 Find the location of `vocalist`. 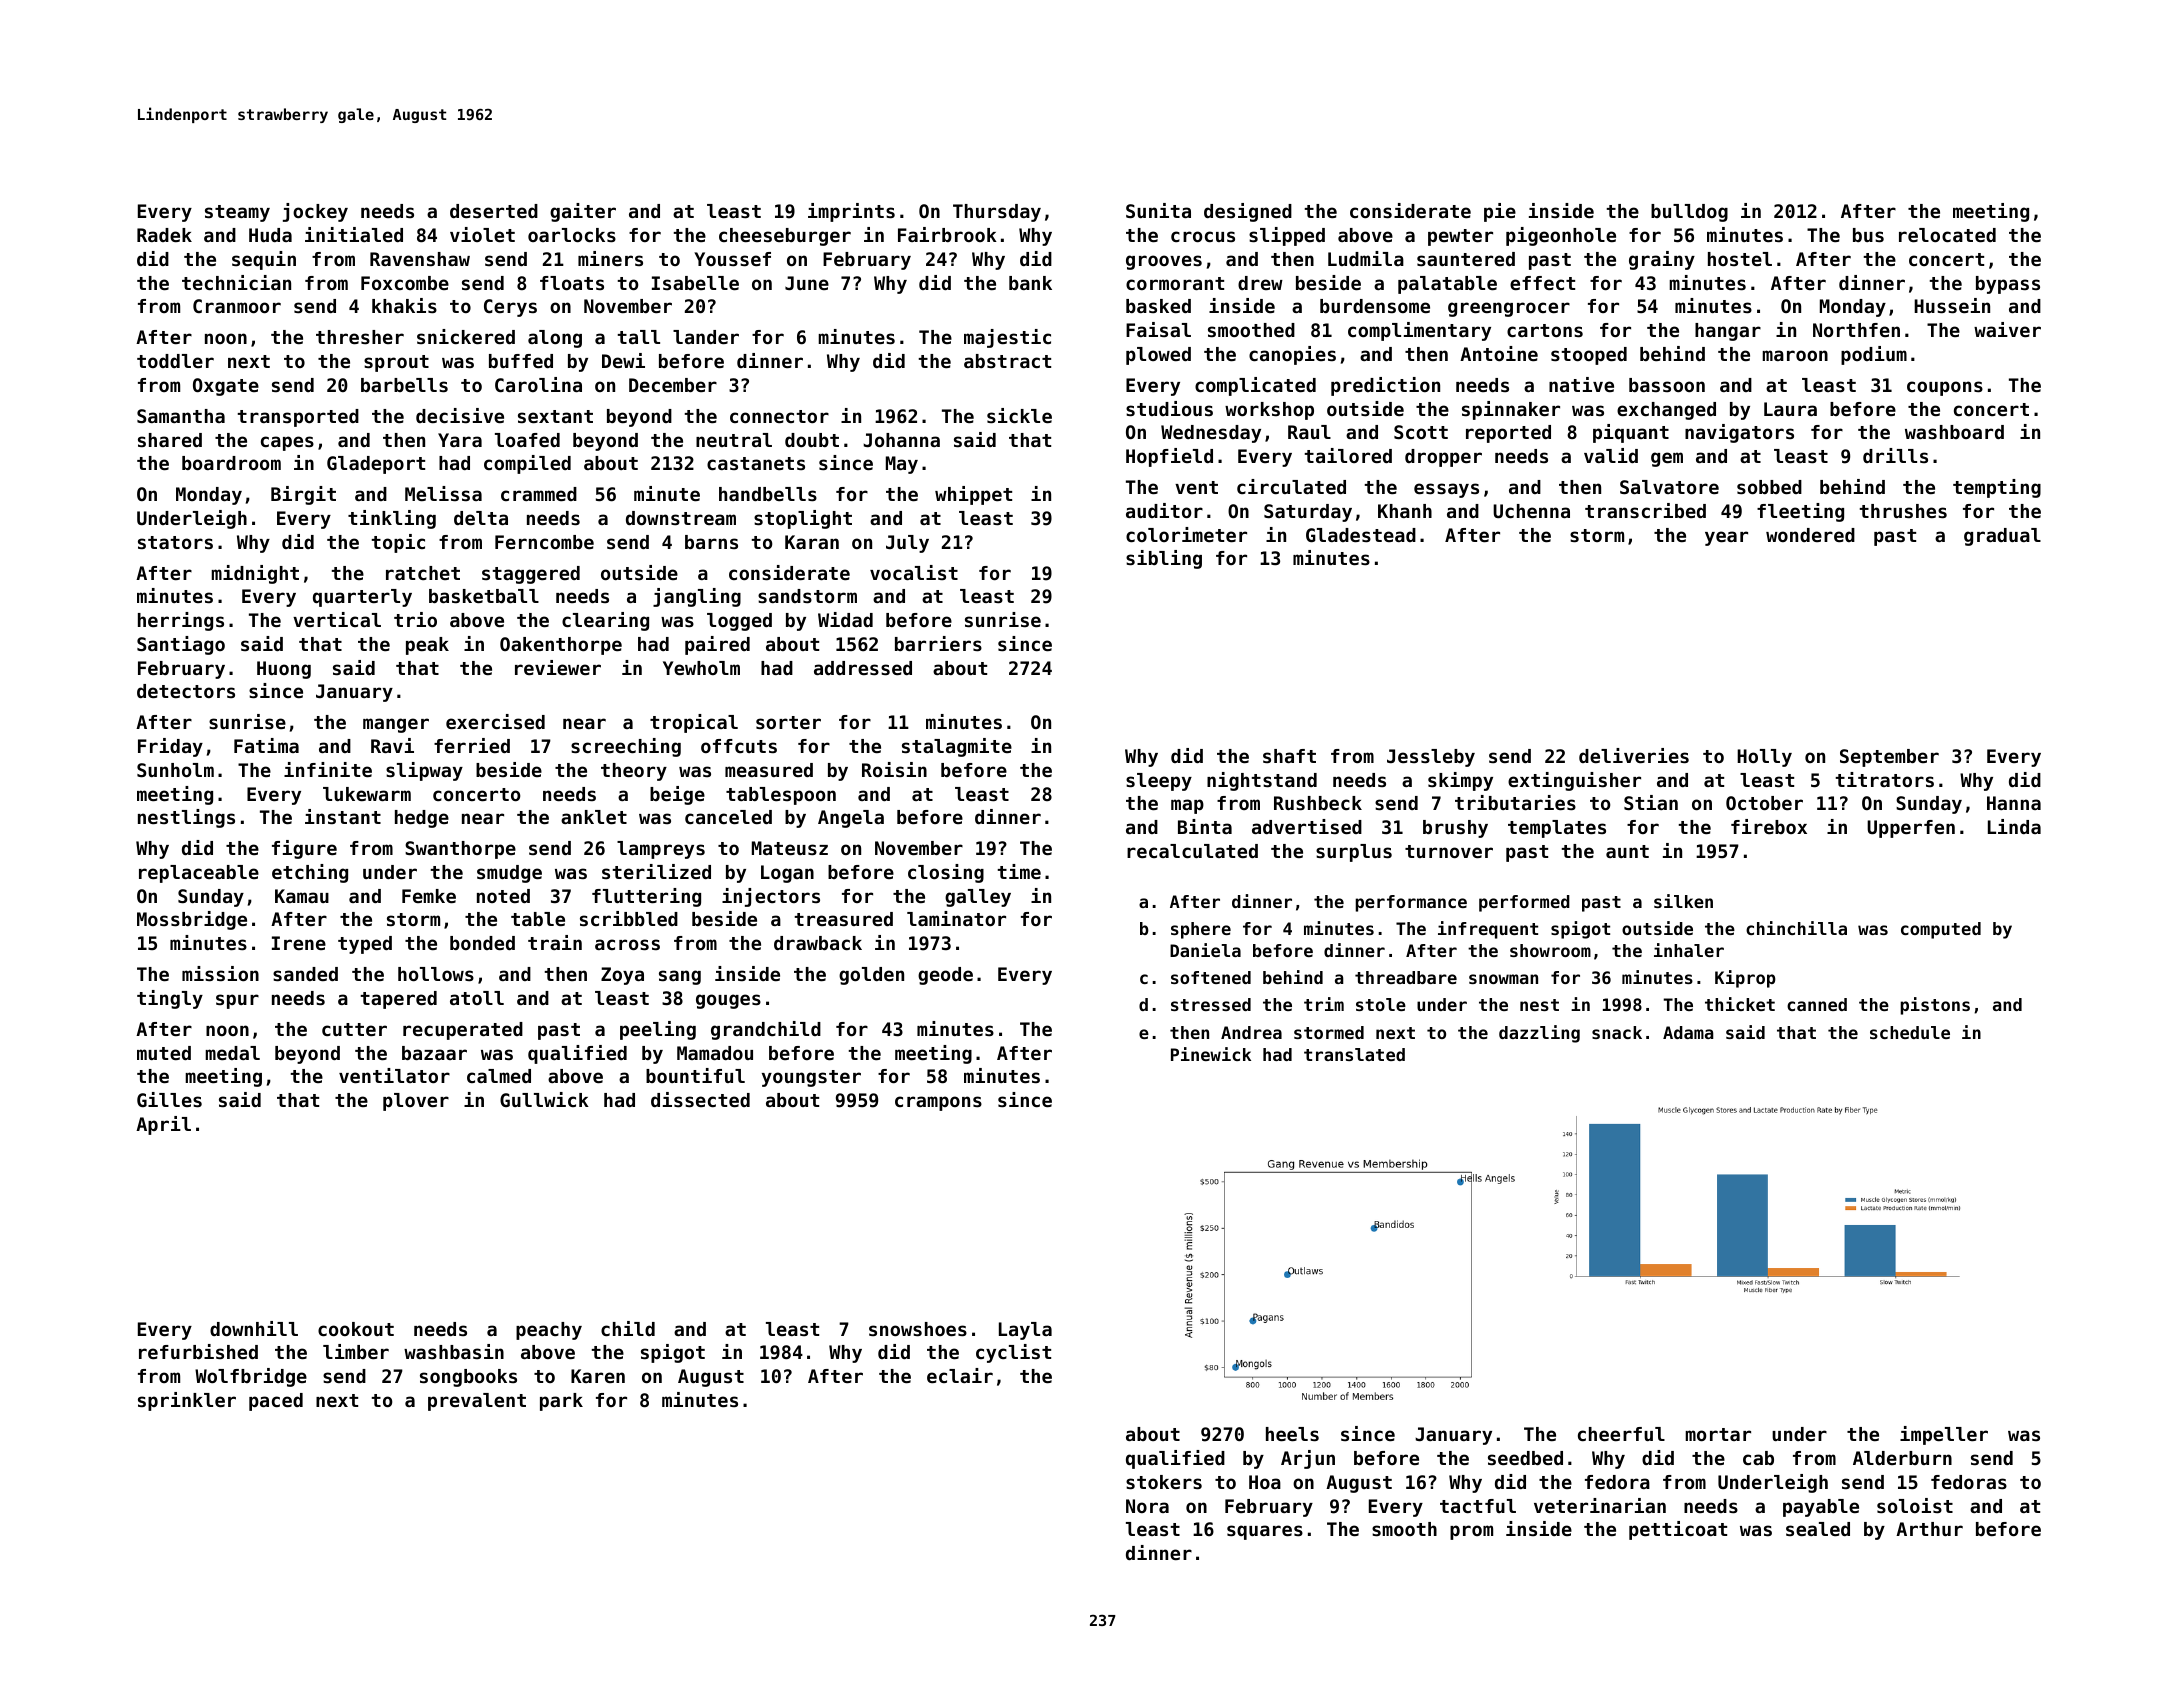

vocalist is located at coordinates (914, 572).
